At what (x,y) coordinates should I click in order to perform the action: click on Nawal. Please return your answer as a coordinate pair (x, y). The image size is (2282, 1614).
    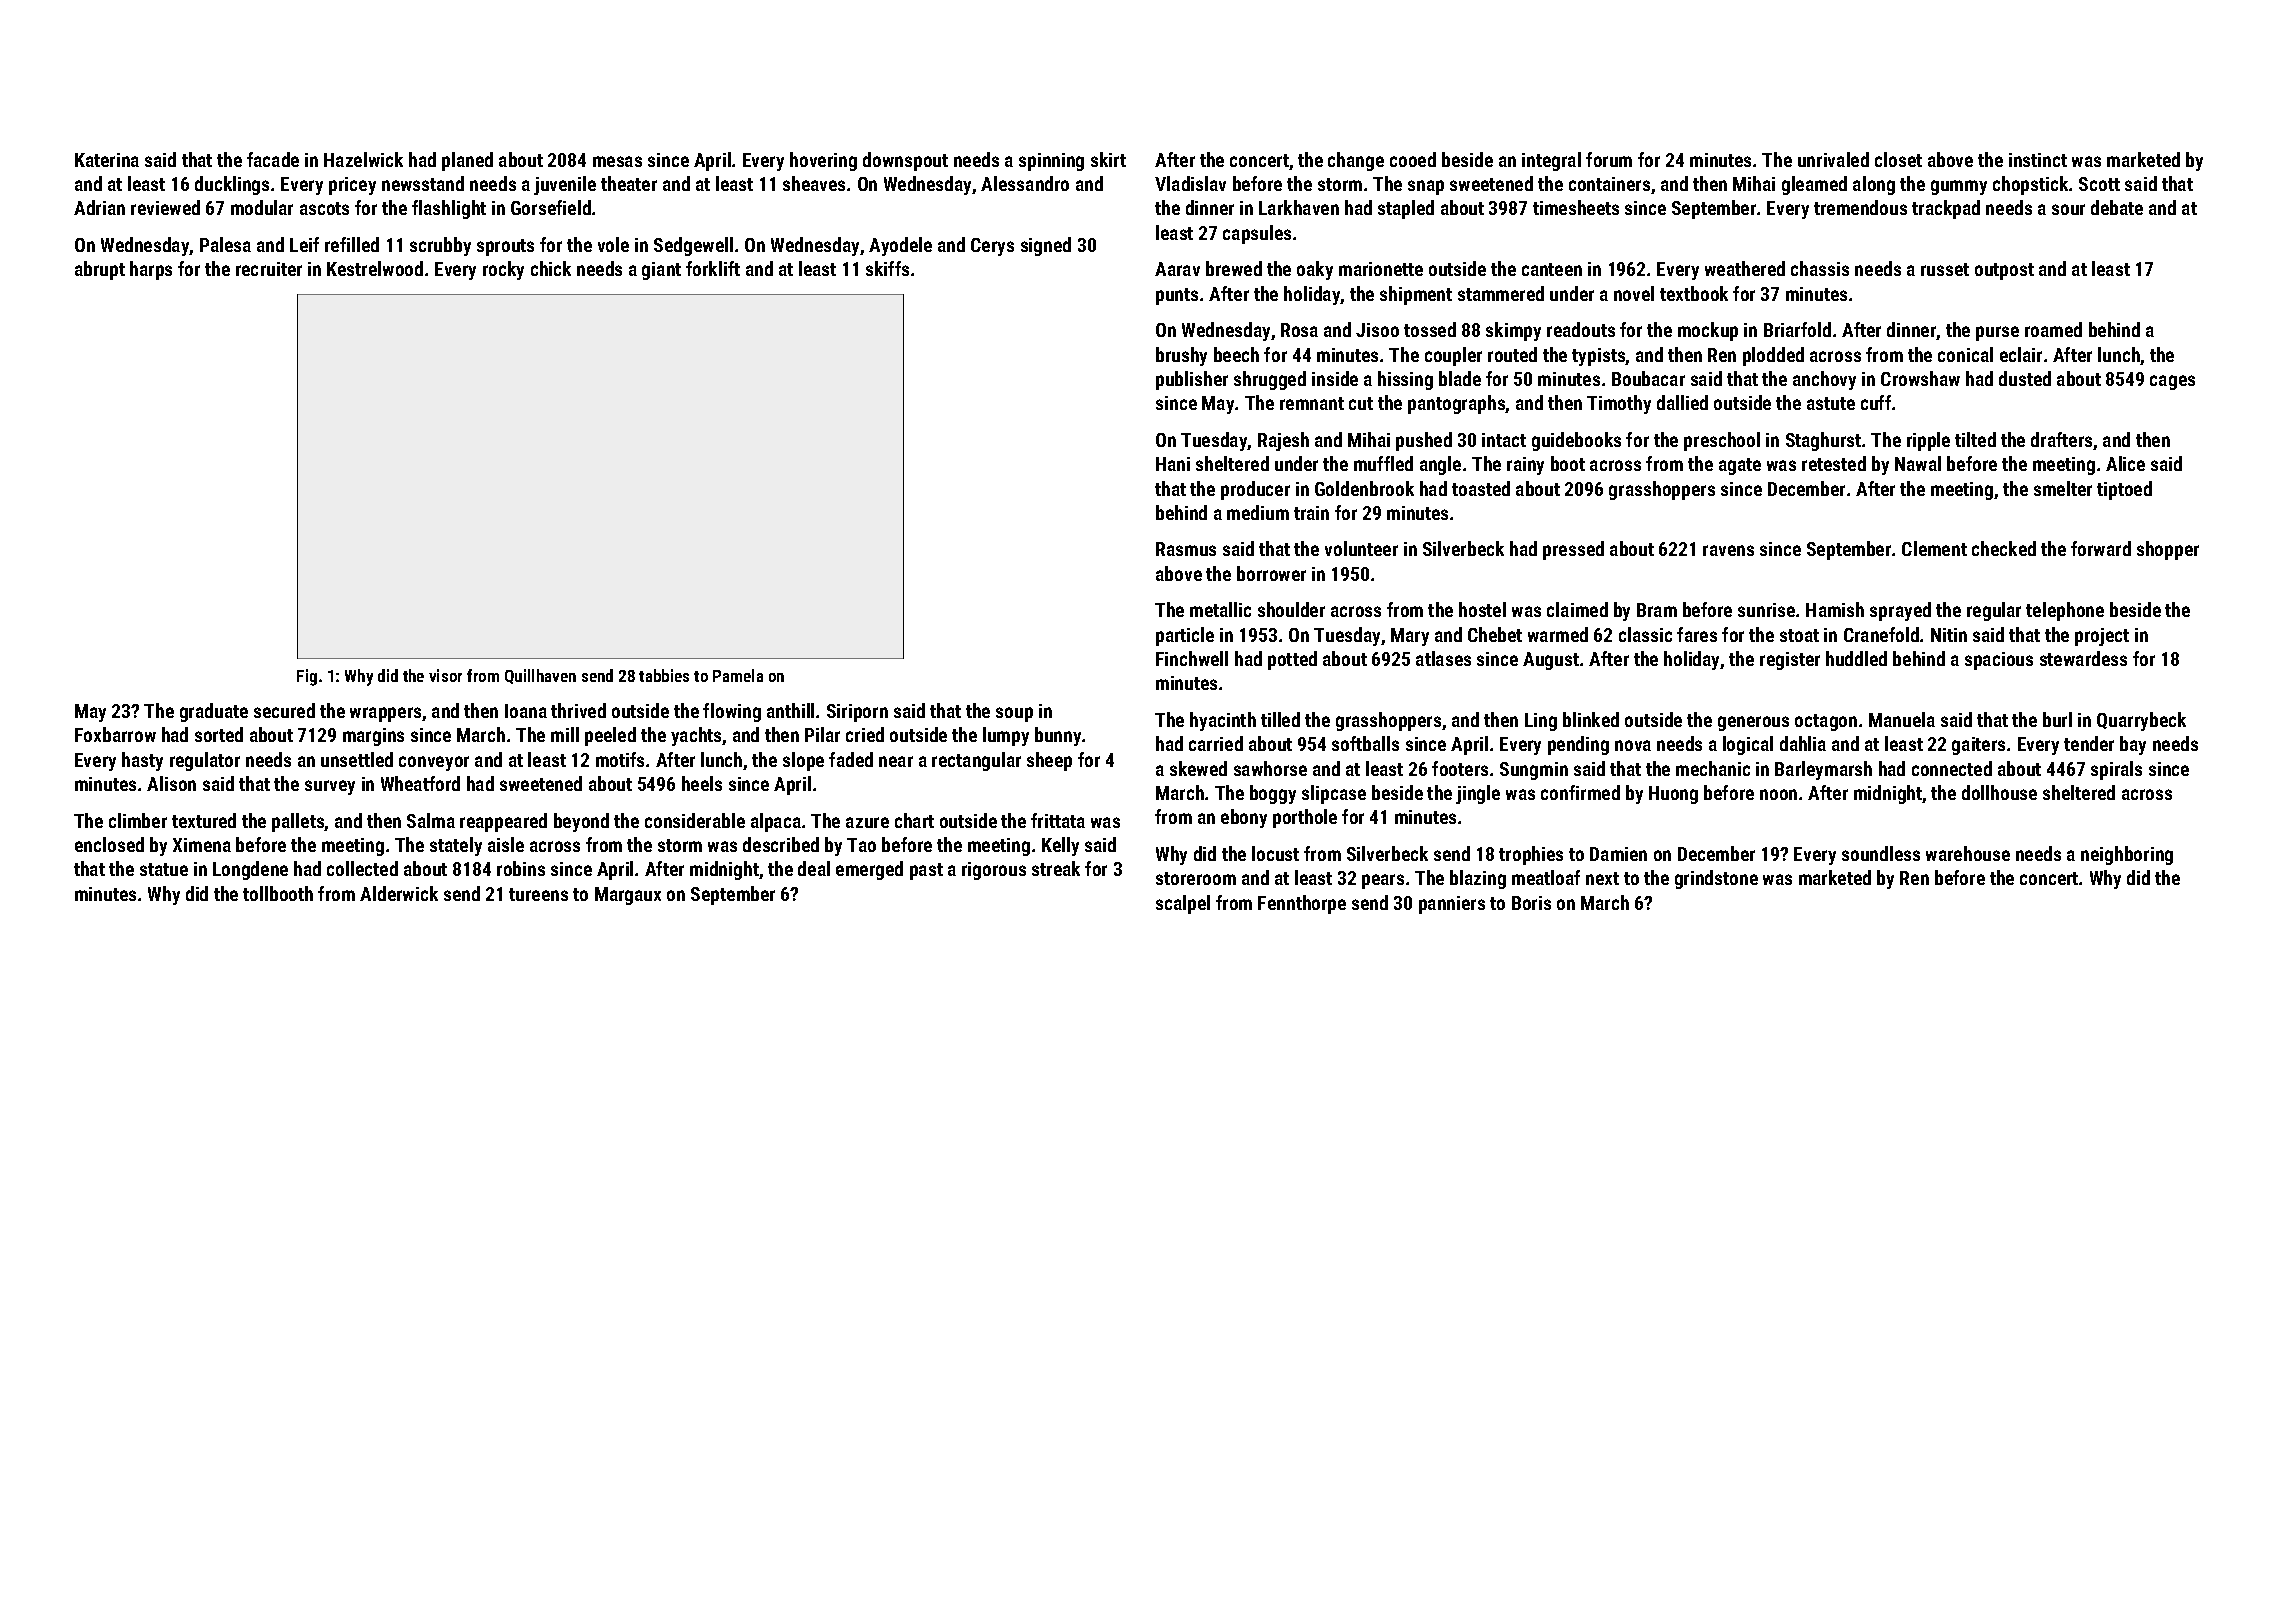
    Looking at the image, I should click on (1918, 463).
